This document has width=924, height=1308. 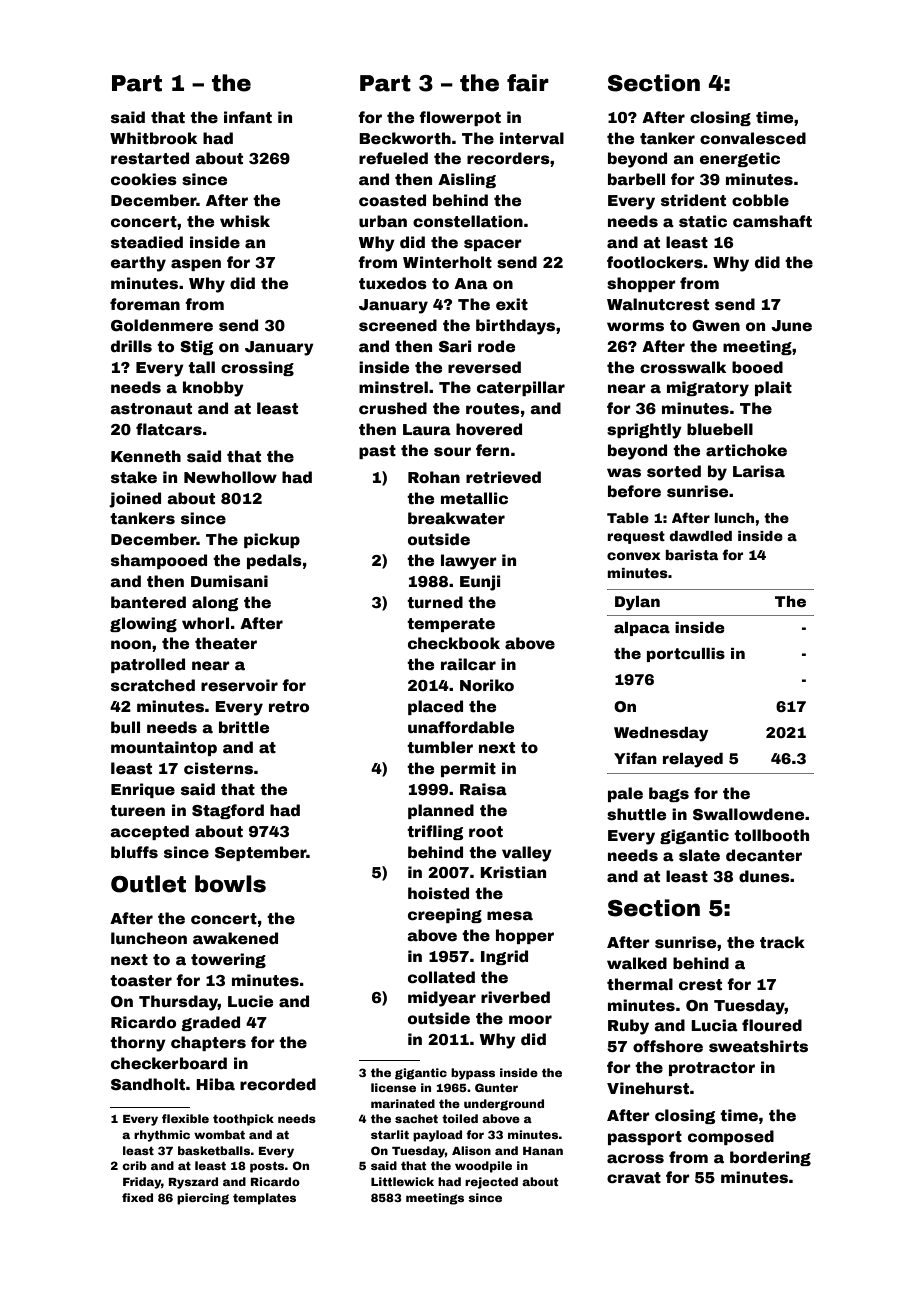 I want to click on dawdled, so click(x=700, y=536).
